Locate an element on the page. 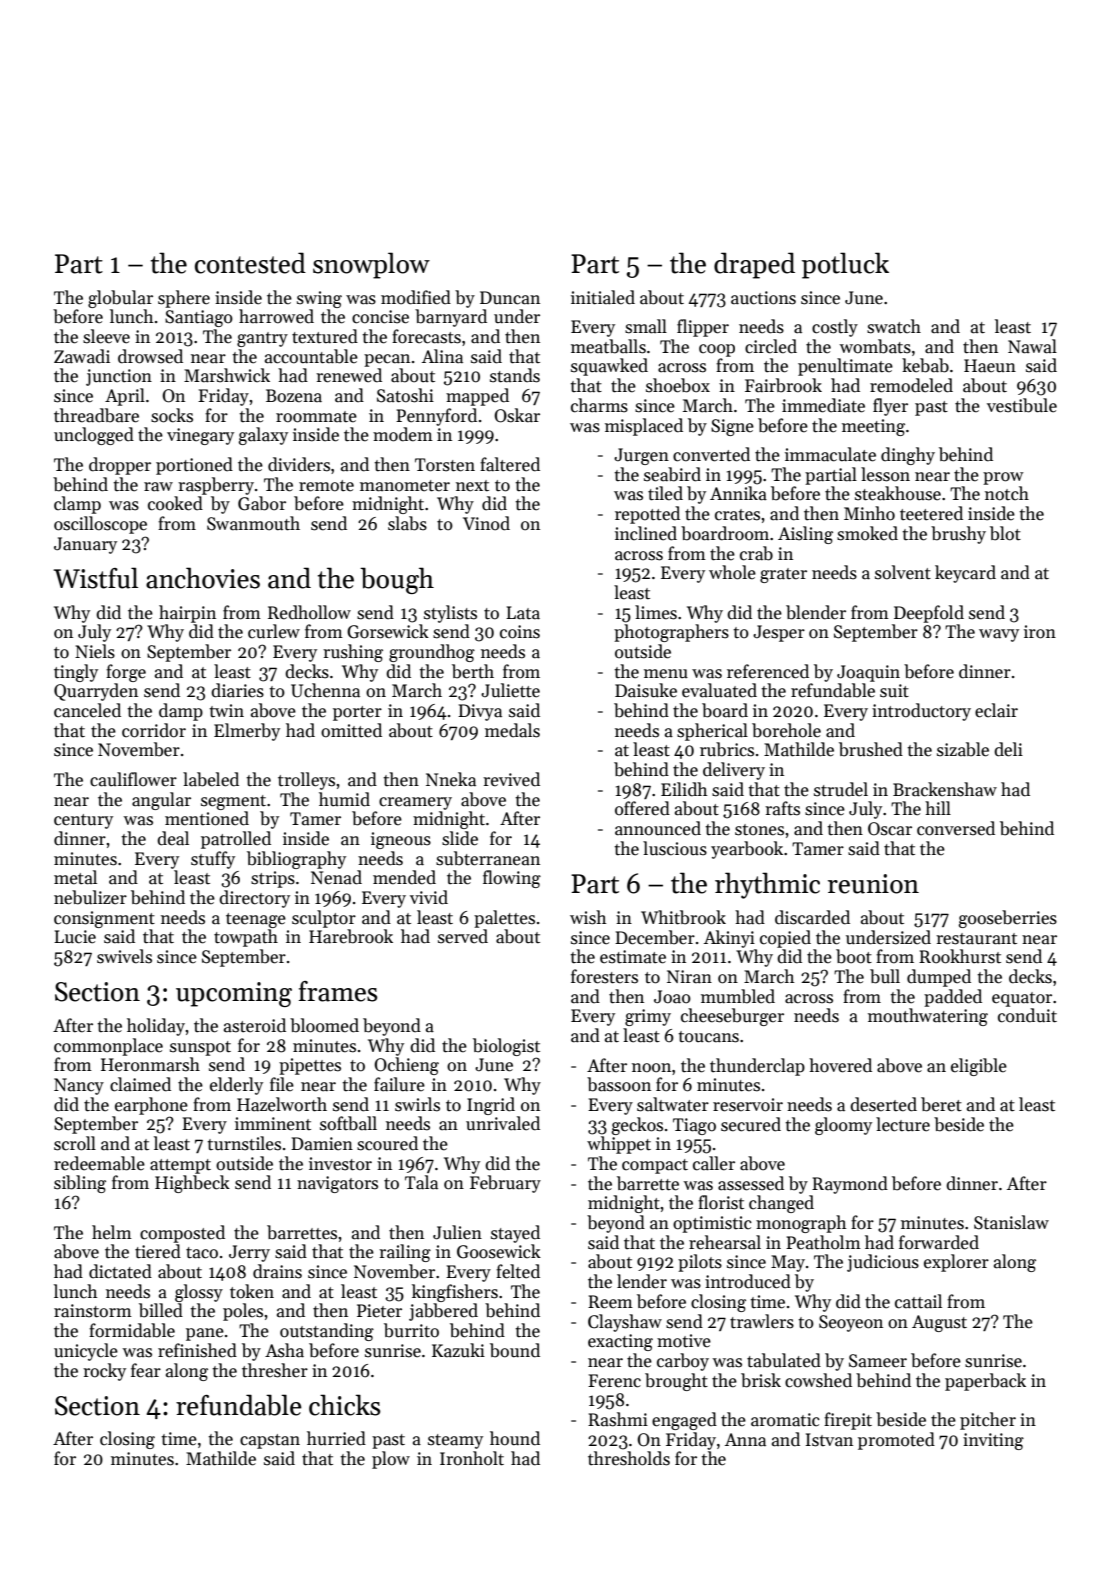  coins is located at coordinates (520, 632).
